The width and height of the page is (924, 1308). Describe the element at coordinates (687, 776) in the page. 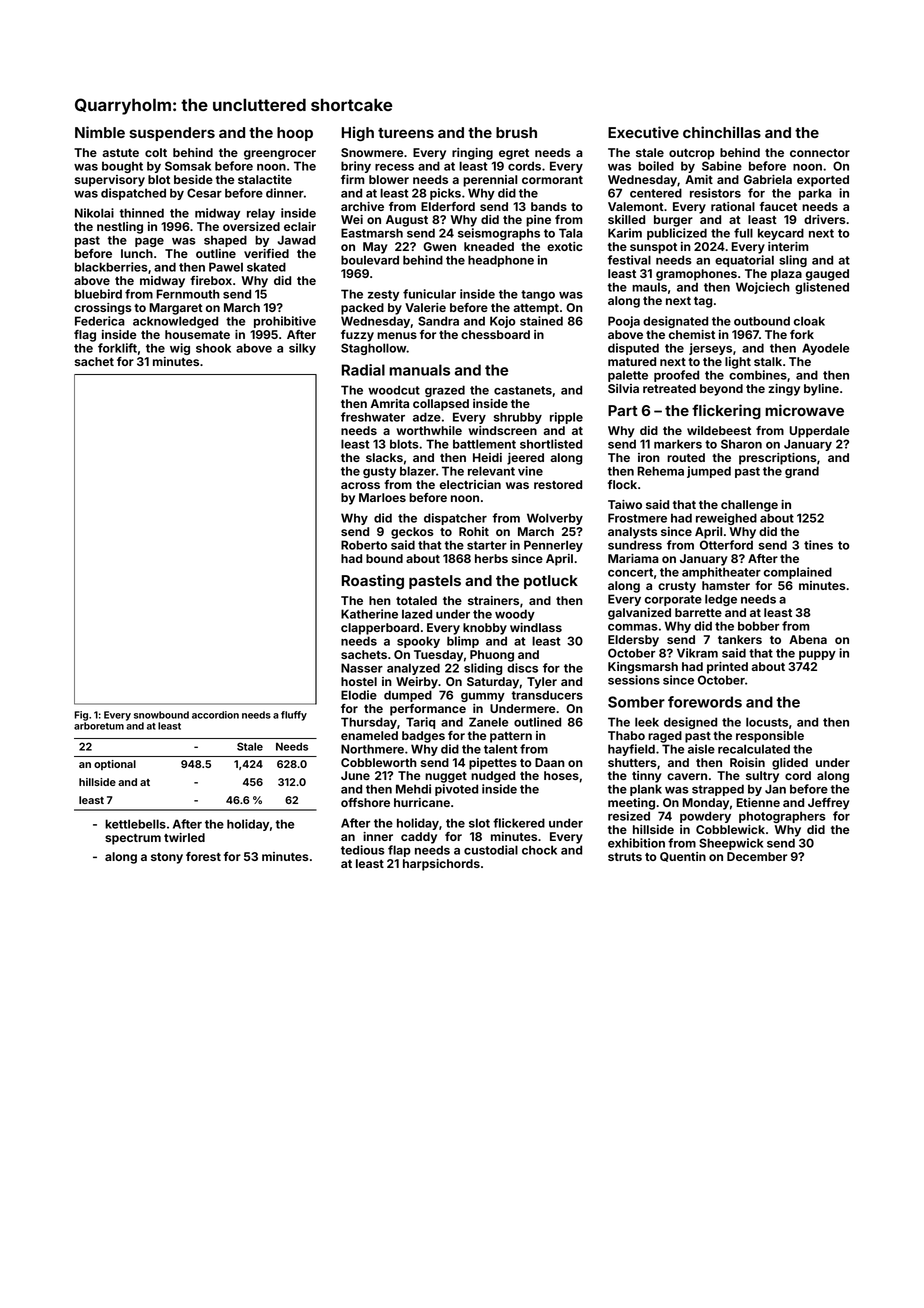

I see `cavern` at that location.
